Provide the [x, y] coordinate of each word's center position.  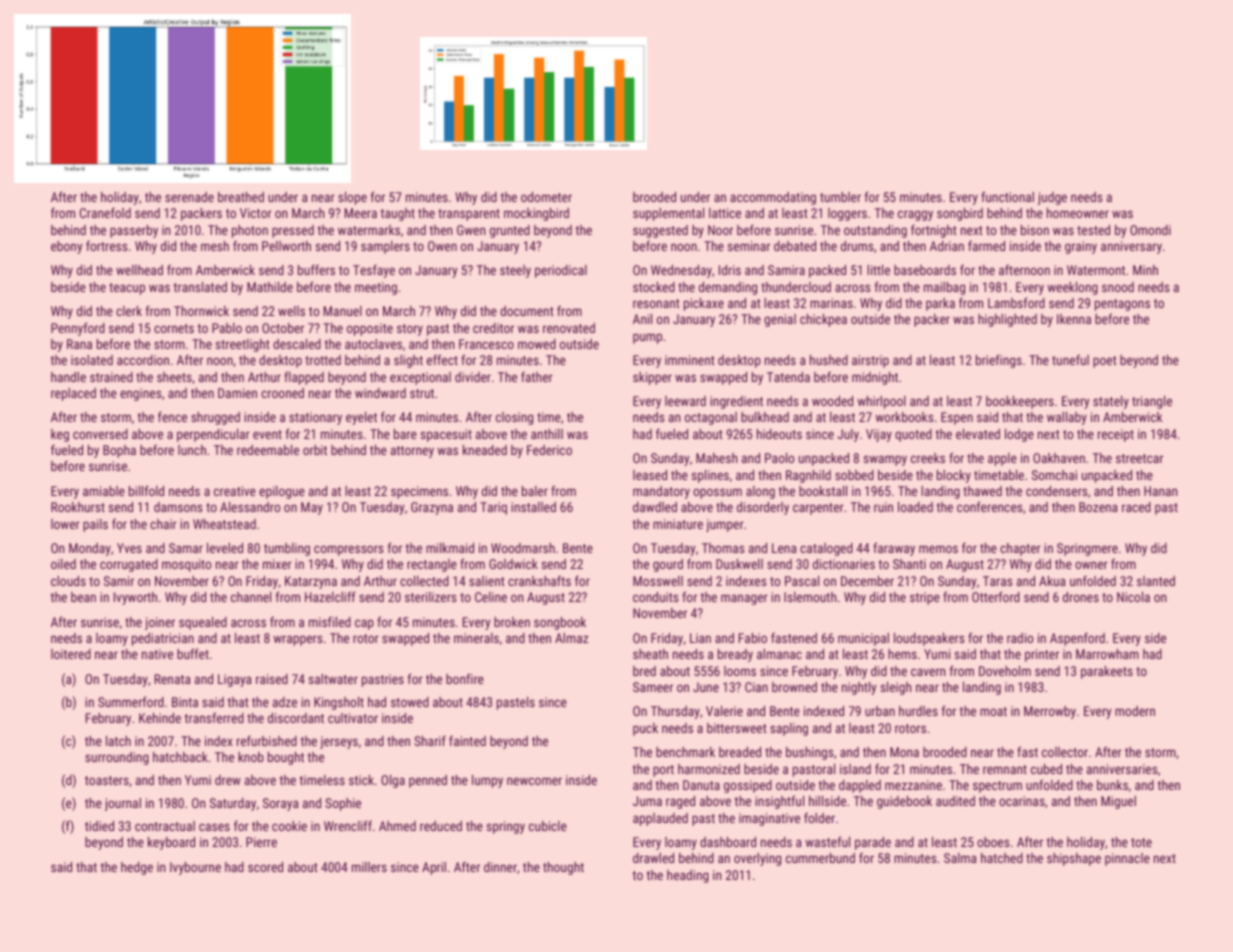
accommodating [773, 198]
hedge [137, 868]
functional [1007, 196]
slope [352, 198]
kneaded [485, 450]
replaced [73, 394]
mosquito [186, 565]
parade [873, 843]
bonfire [465, 678]
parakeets [1107, 672]
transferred [214, 717]
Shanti [909, 564]
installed [533, 507]
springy [506, 827]
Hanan [1160, 491]
